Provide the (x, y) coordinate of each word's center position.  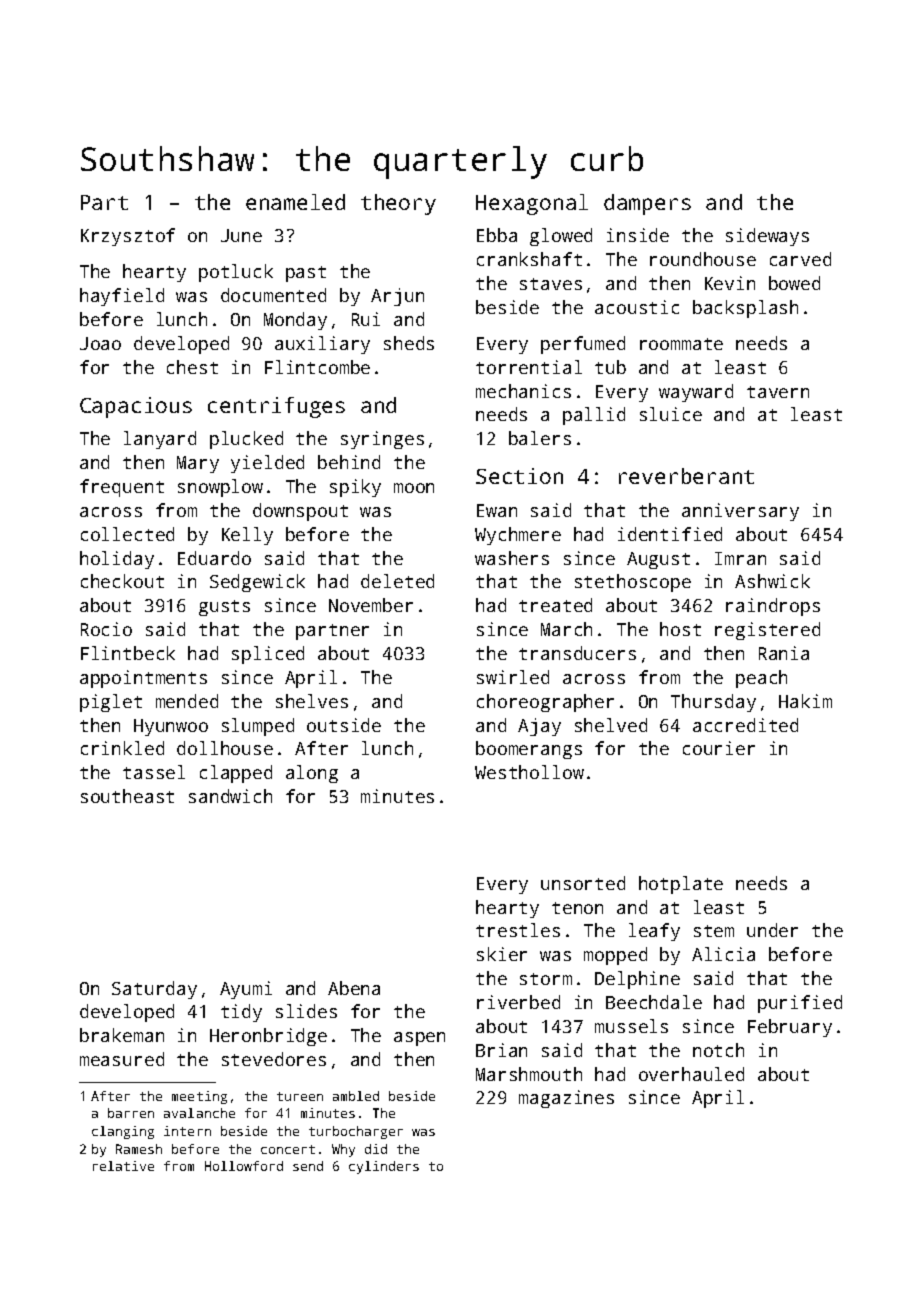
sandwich (230, 796)
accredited (745, 725)
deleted (397, 581)
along (312, 774)
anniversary (740, 512)
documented (273, 295)
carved (800, 259)
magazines (566, 1099)
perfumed (583, 345)
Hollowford (244, 1166)
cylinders (384, 1167)
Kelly (247, 536)
